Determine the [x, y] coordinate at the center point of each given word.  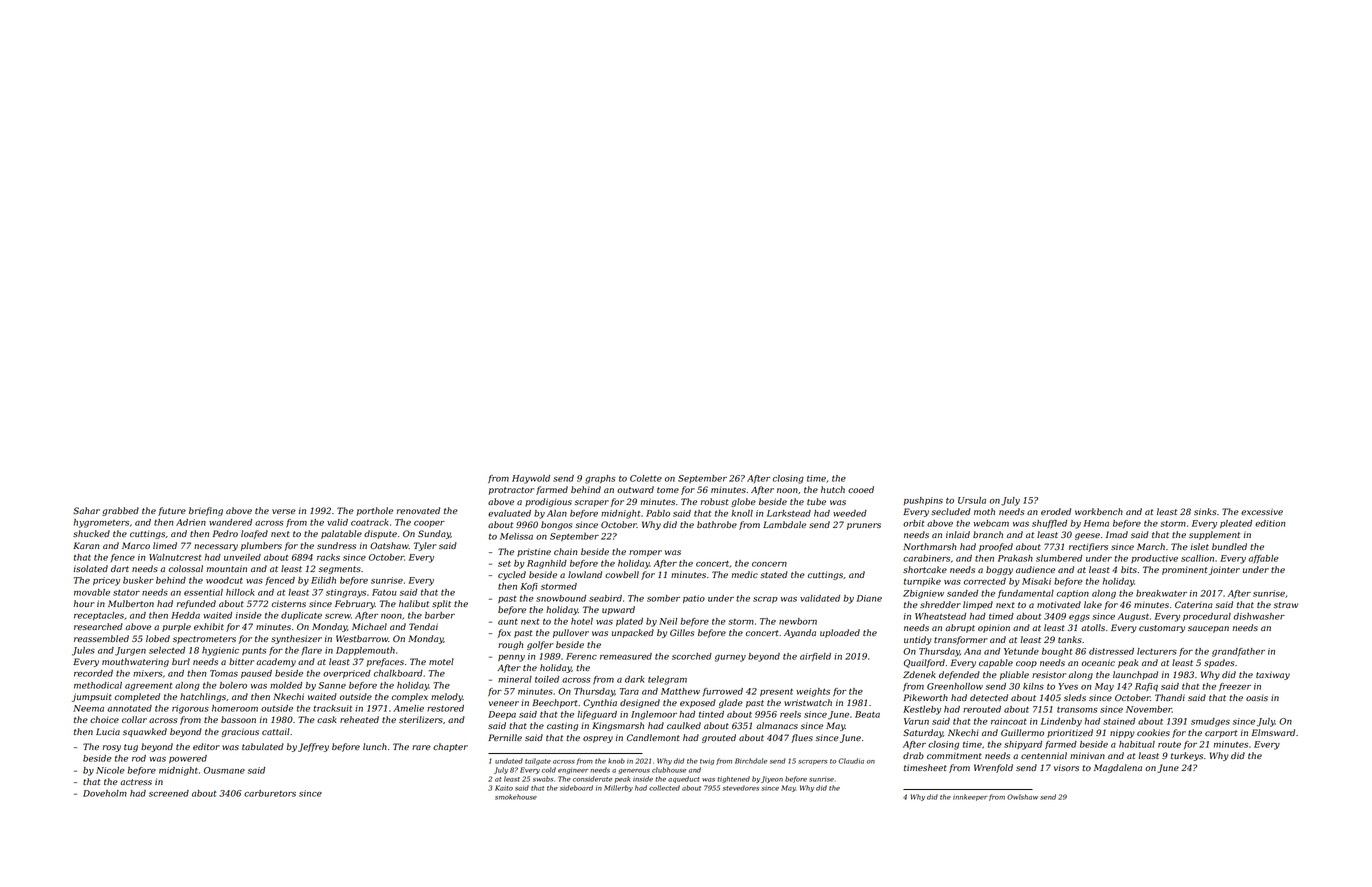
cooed [861, 489]
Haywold [531, 479]
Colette [646, 478]
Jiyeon [772, 779]
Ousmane [224, 770]
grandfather [1238, 652]
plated [629, 622]
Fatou [384, 592]
